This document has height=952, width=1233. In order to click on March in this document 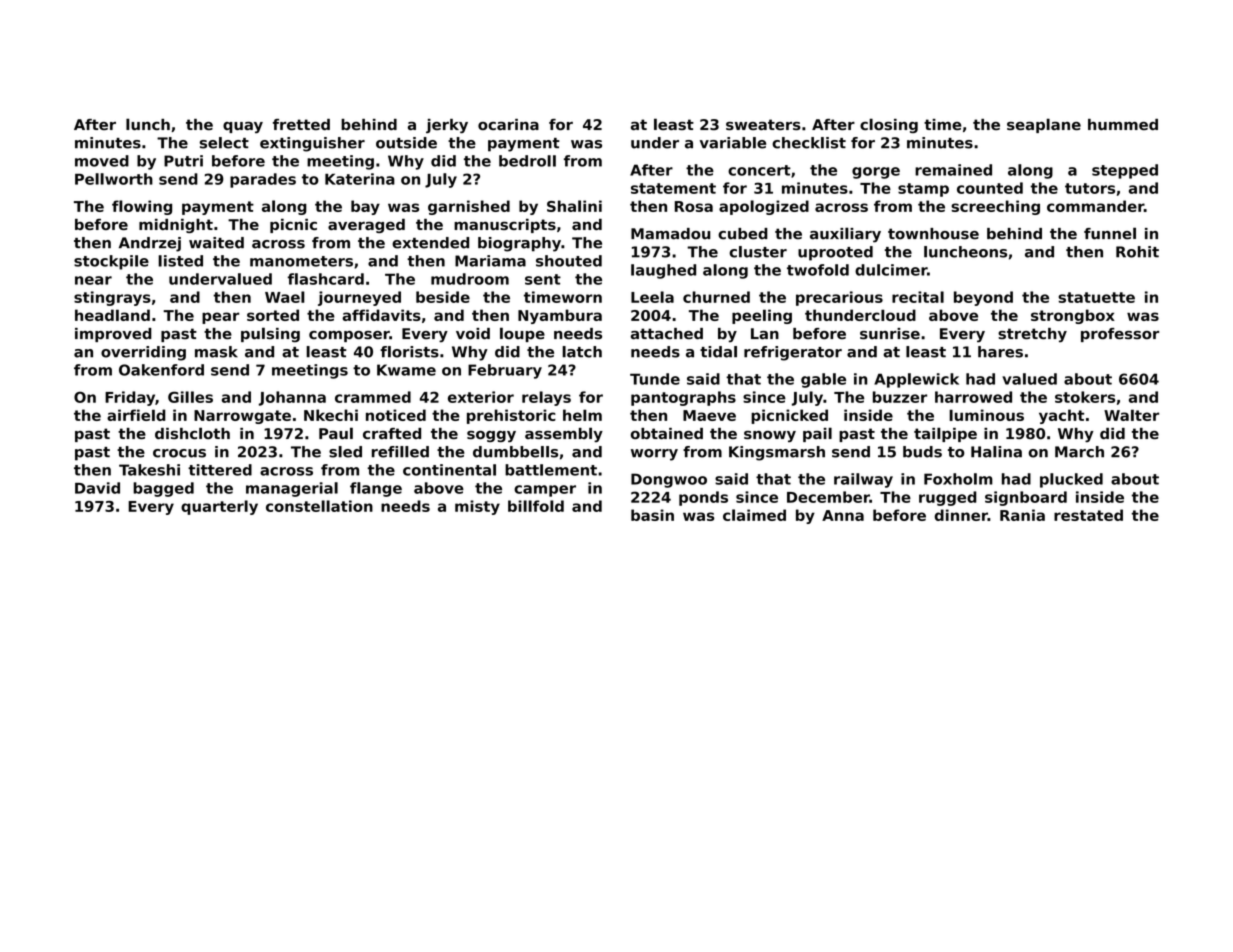, I will do `click(1079, 452)`.
